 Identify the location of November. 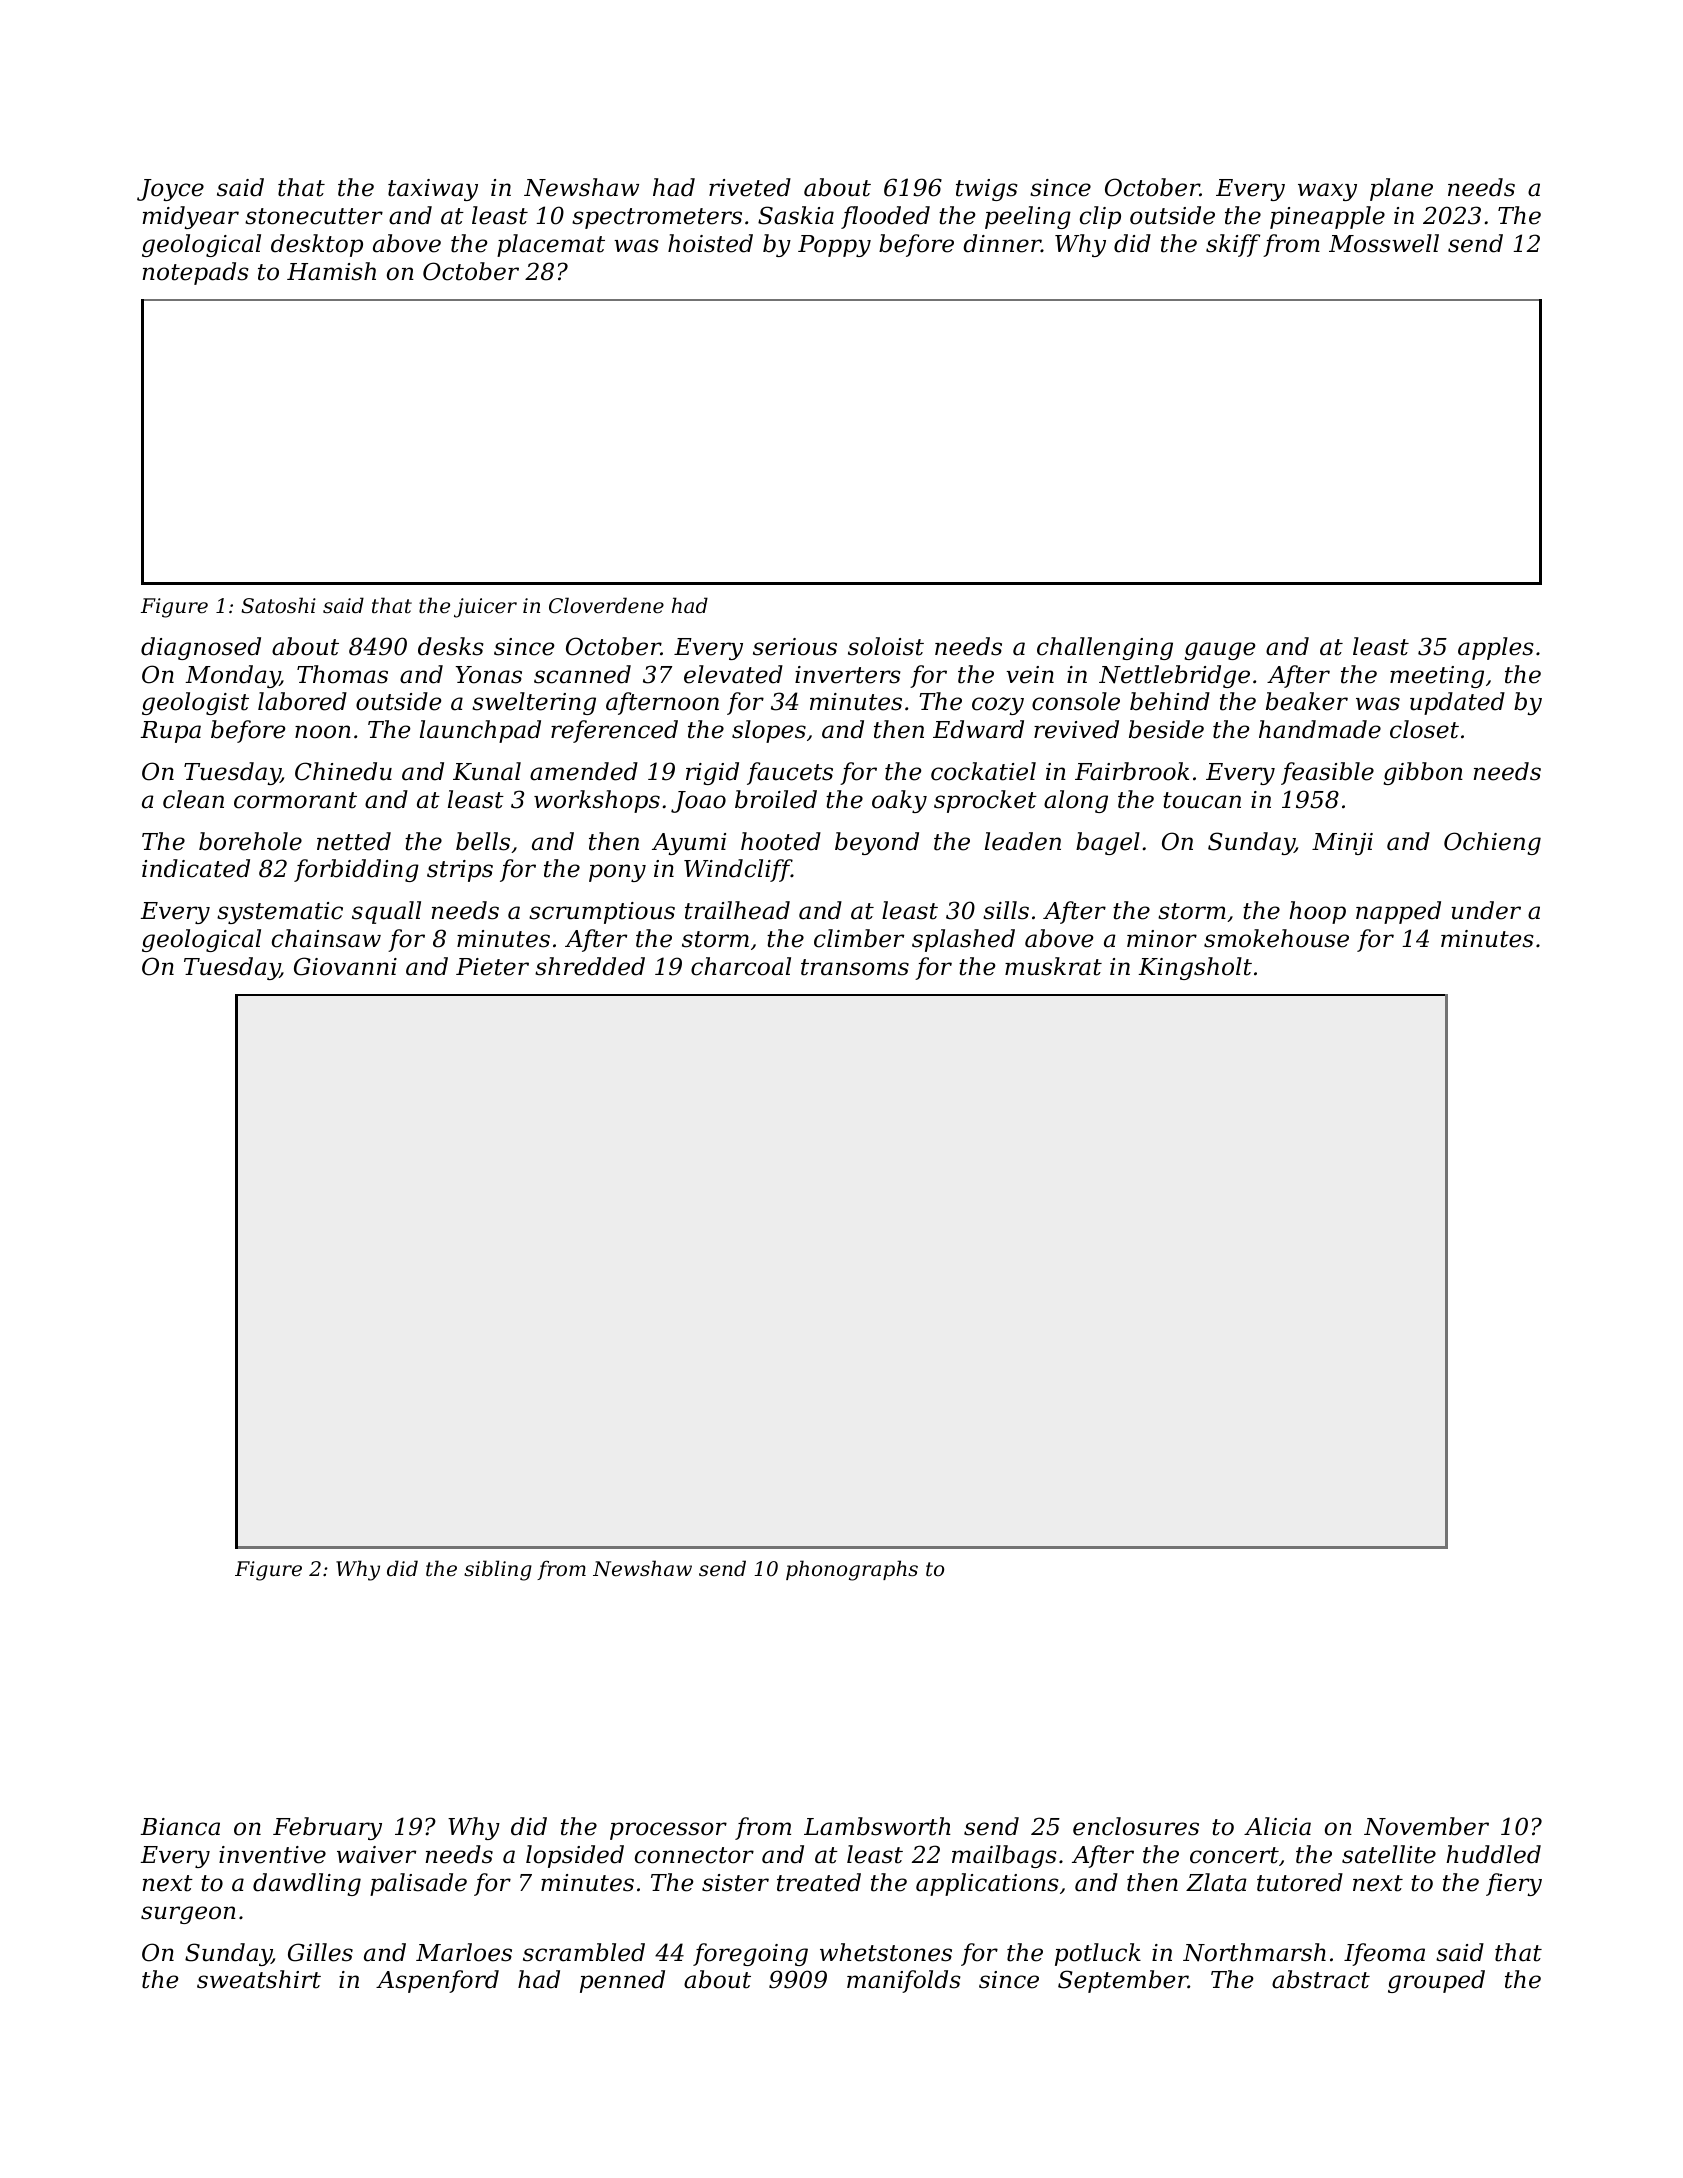
(1426, 1826).
